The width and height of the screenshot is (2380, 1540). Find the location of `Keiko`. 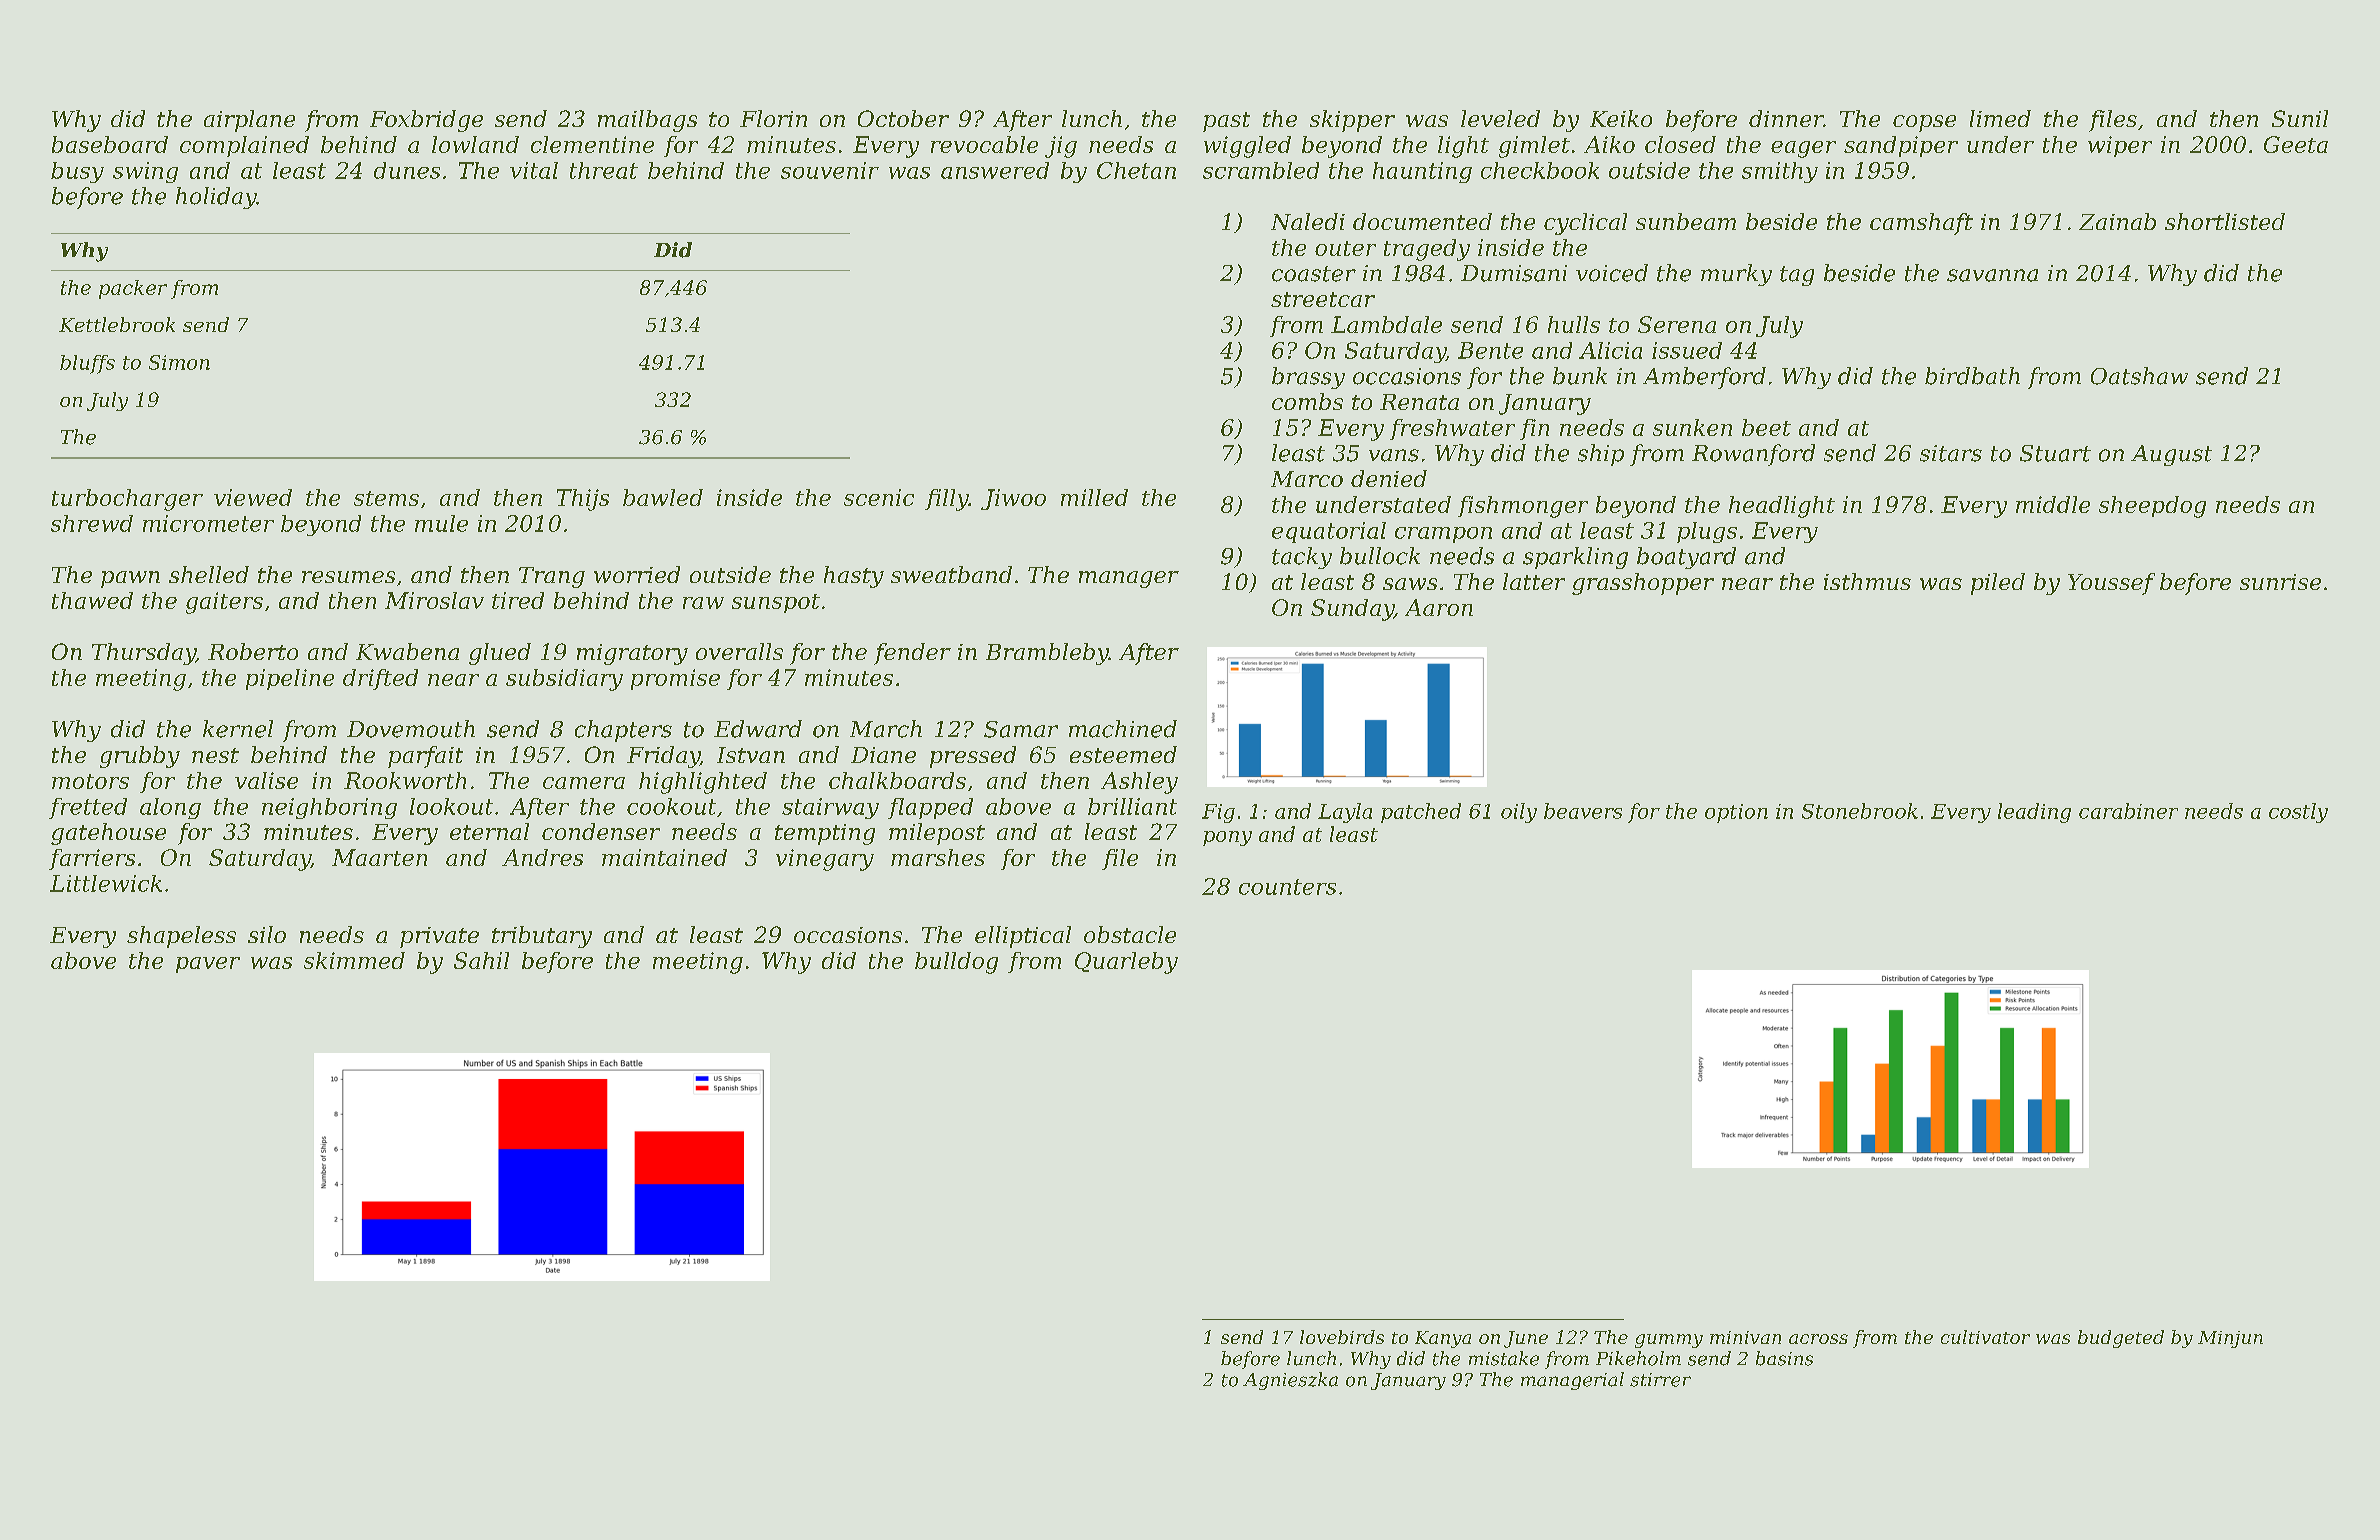

Keiko is located at coordinates (1621, 118).
